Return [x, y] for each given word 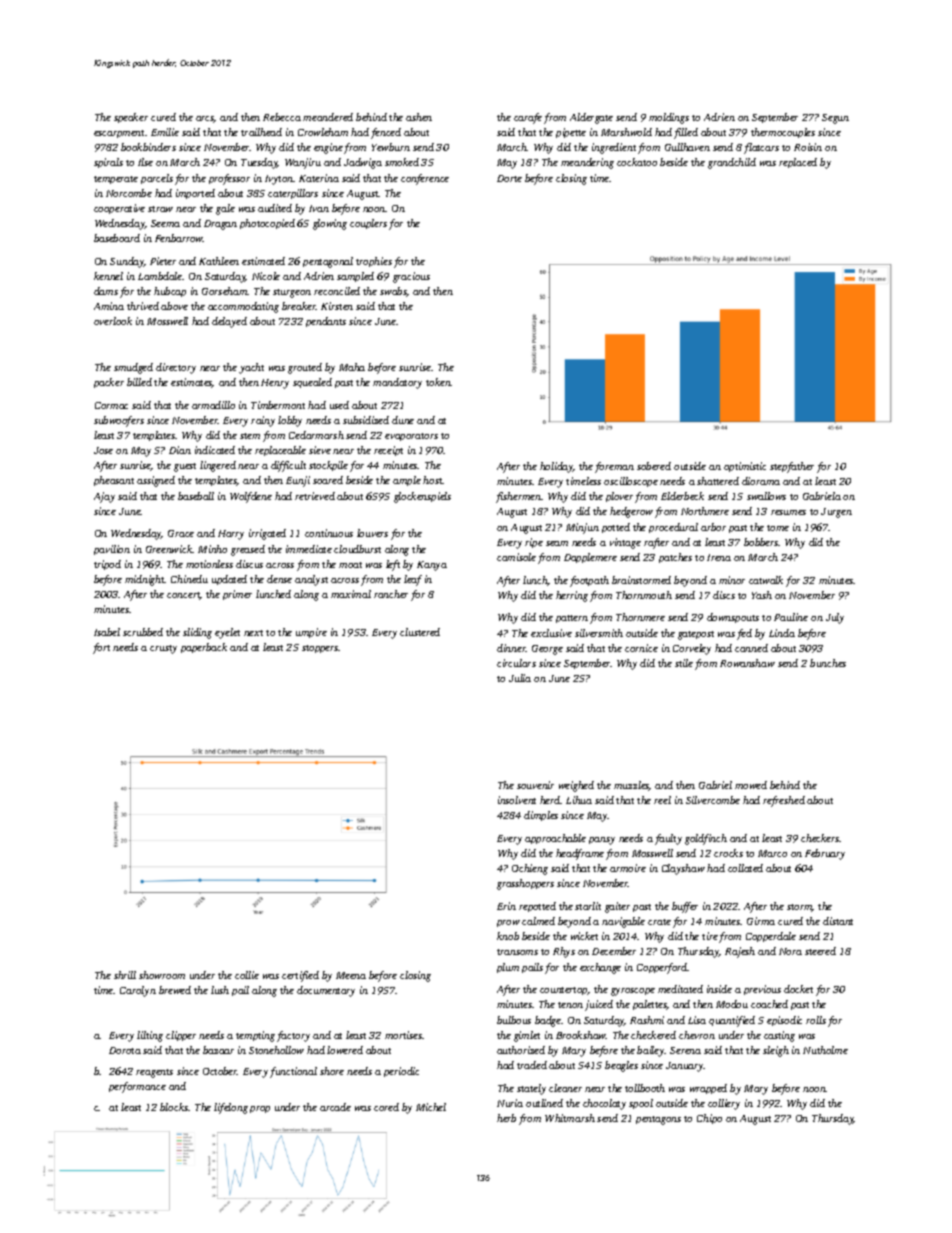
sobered [654, 466]
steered [820, 951]
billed [139, 382]
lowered [345, 1050]
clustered [420, 632]
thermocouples [783, 133]
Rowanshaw [747, 663]
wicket [584, 936]
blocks [174, 1107]
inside [719, 989]
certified [300, 976]
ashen [419, 117]
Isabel [107, 632]
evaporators [411, 437]
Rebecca [282, 117]
